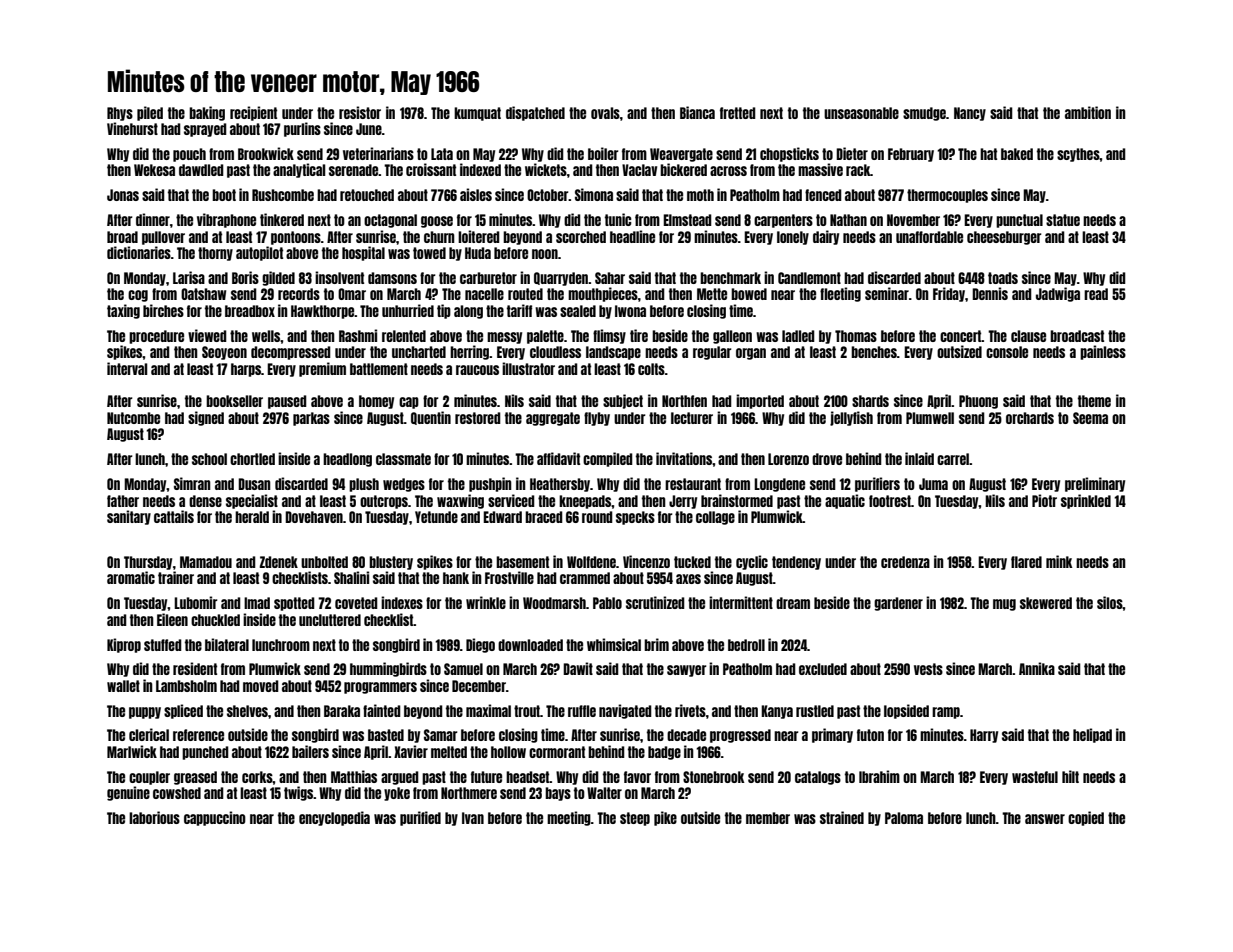 This screenshot has height=952, width=1233. What do you see at coordinates (282, 219) in the screenshot?
I see `tinkered` at bounding box center [282, 219].
